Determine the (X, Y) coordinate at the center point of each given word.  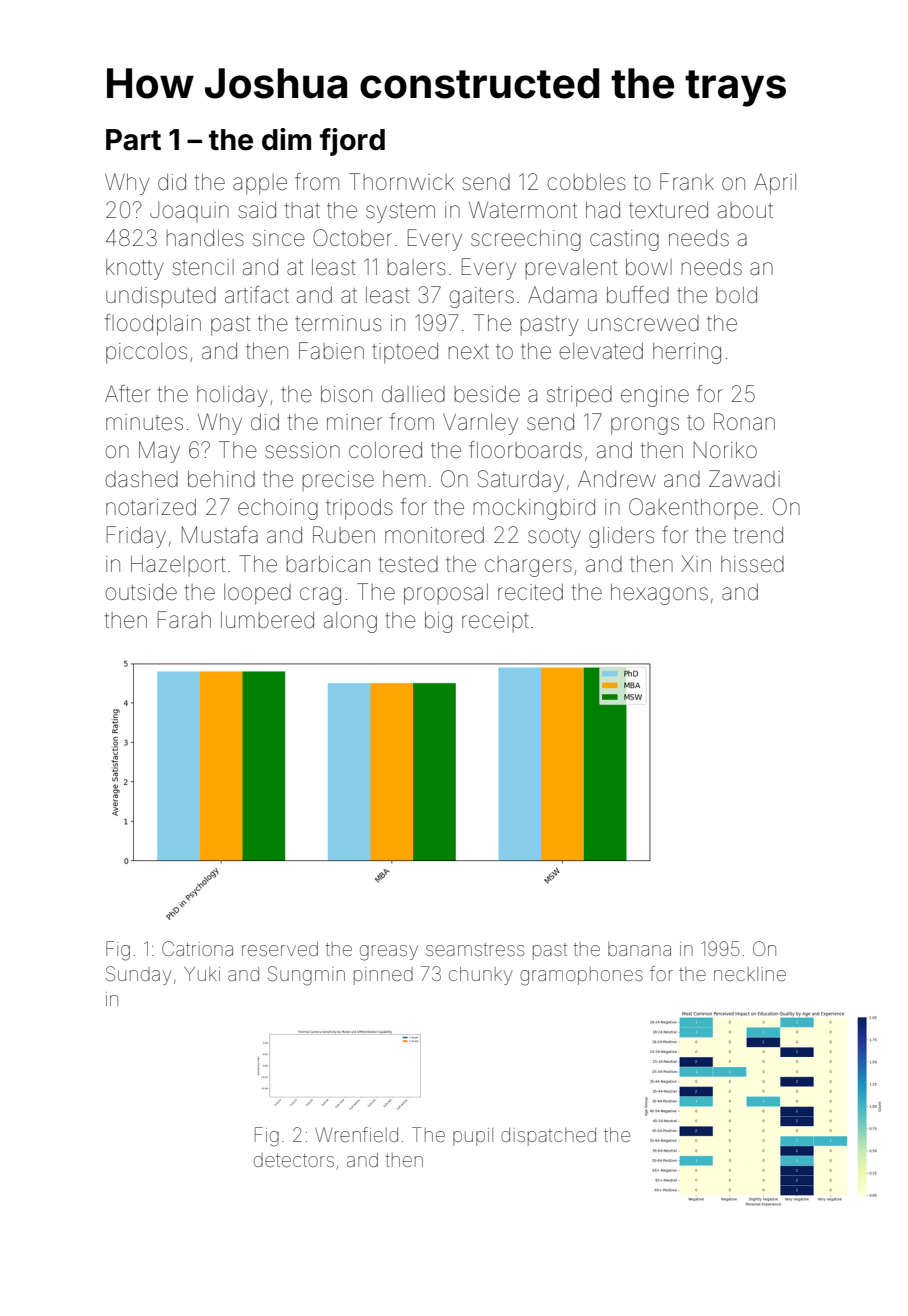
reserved (280, 949)
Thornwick (401, 181)
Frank (687, 182)
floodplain (153, 325)
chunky (481, 976)
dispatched (548, 1137)
